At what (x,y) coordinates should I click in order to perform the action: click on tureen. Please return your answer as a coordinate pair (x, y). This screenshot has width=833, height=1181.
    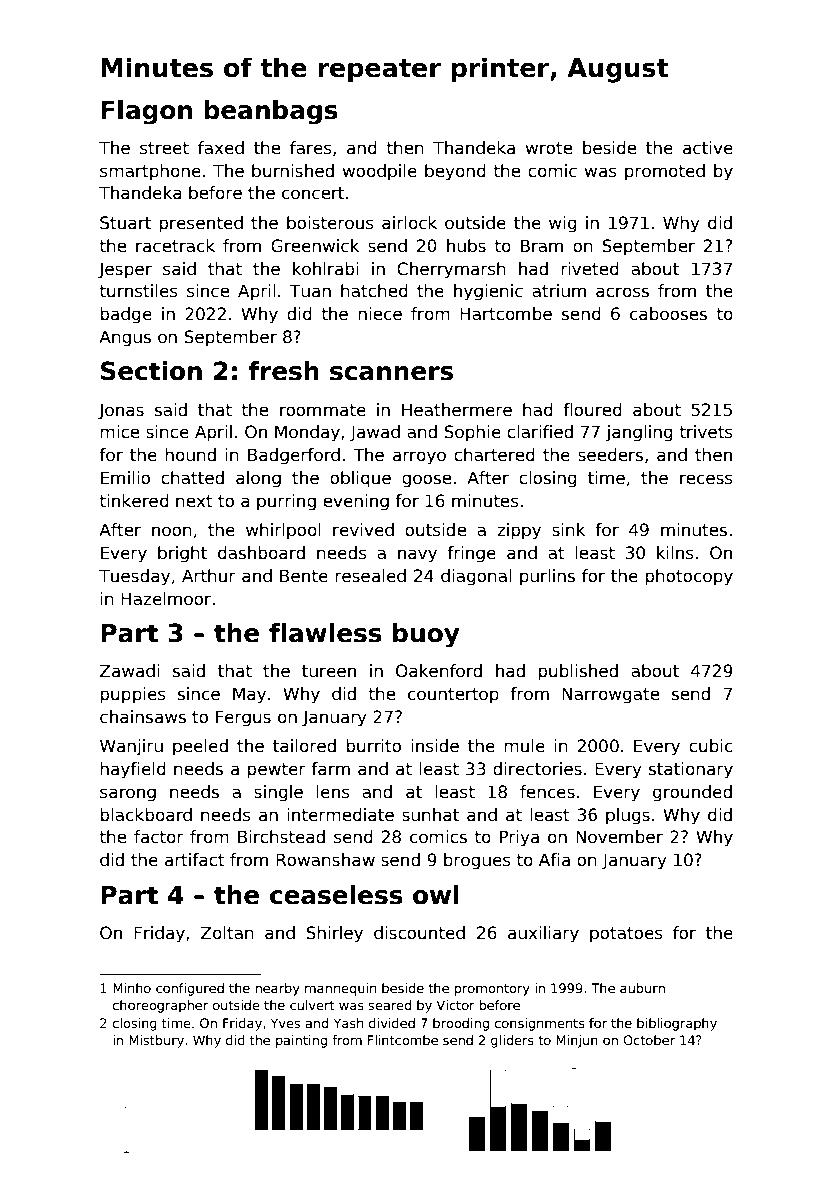
    Looking at the image, I should click on (329, 671).
